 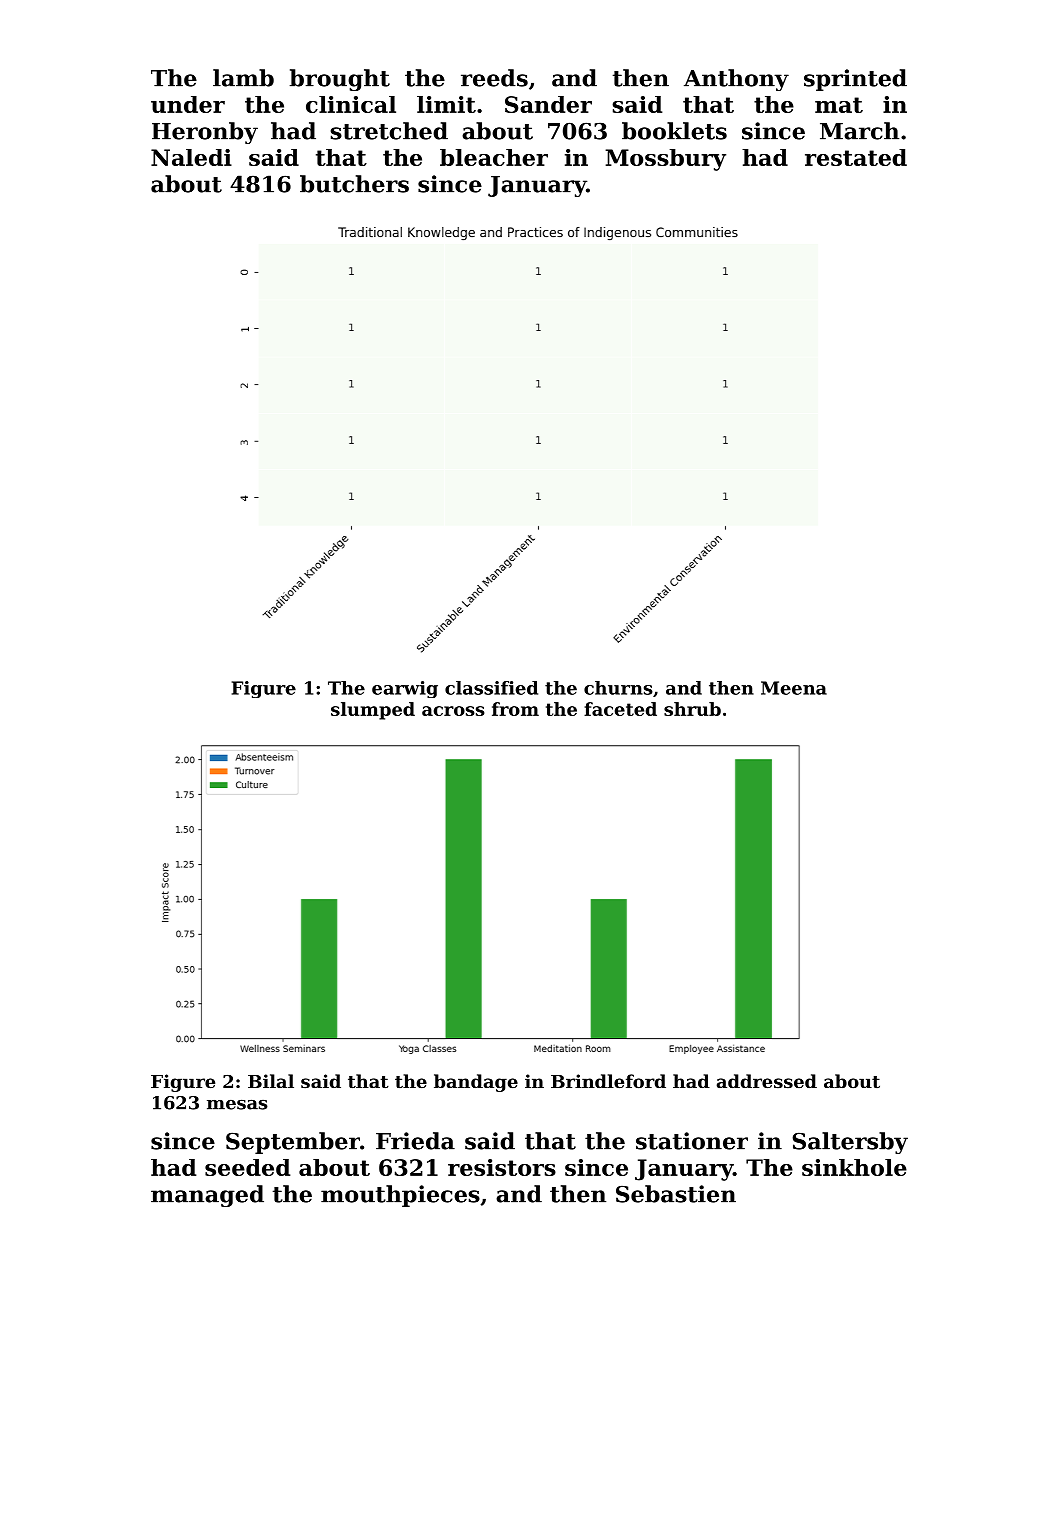 What do you see at coordinates (446, 104) in the document?
I see `limit` at bounding box center [446, 104].
